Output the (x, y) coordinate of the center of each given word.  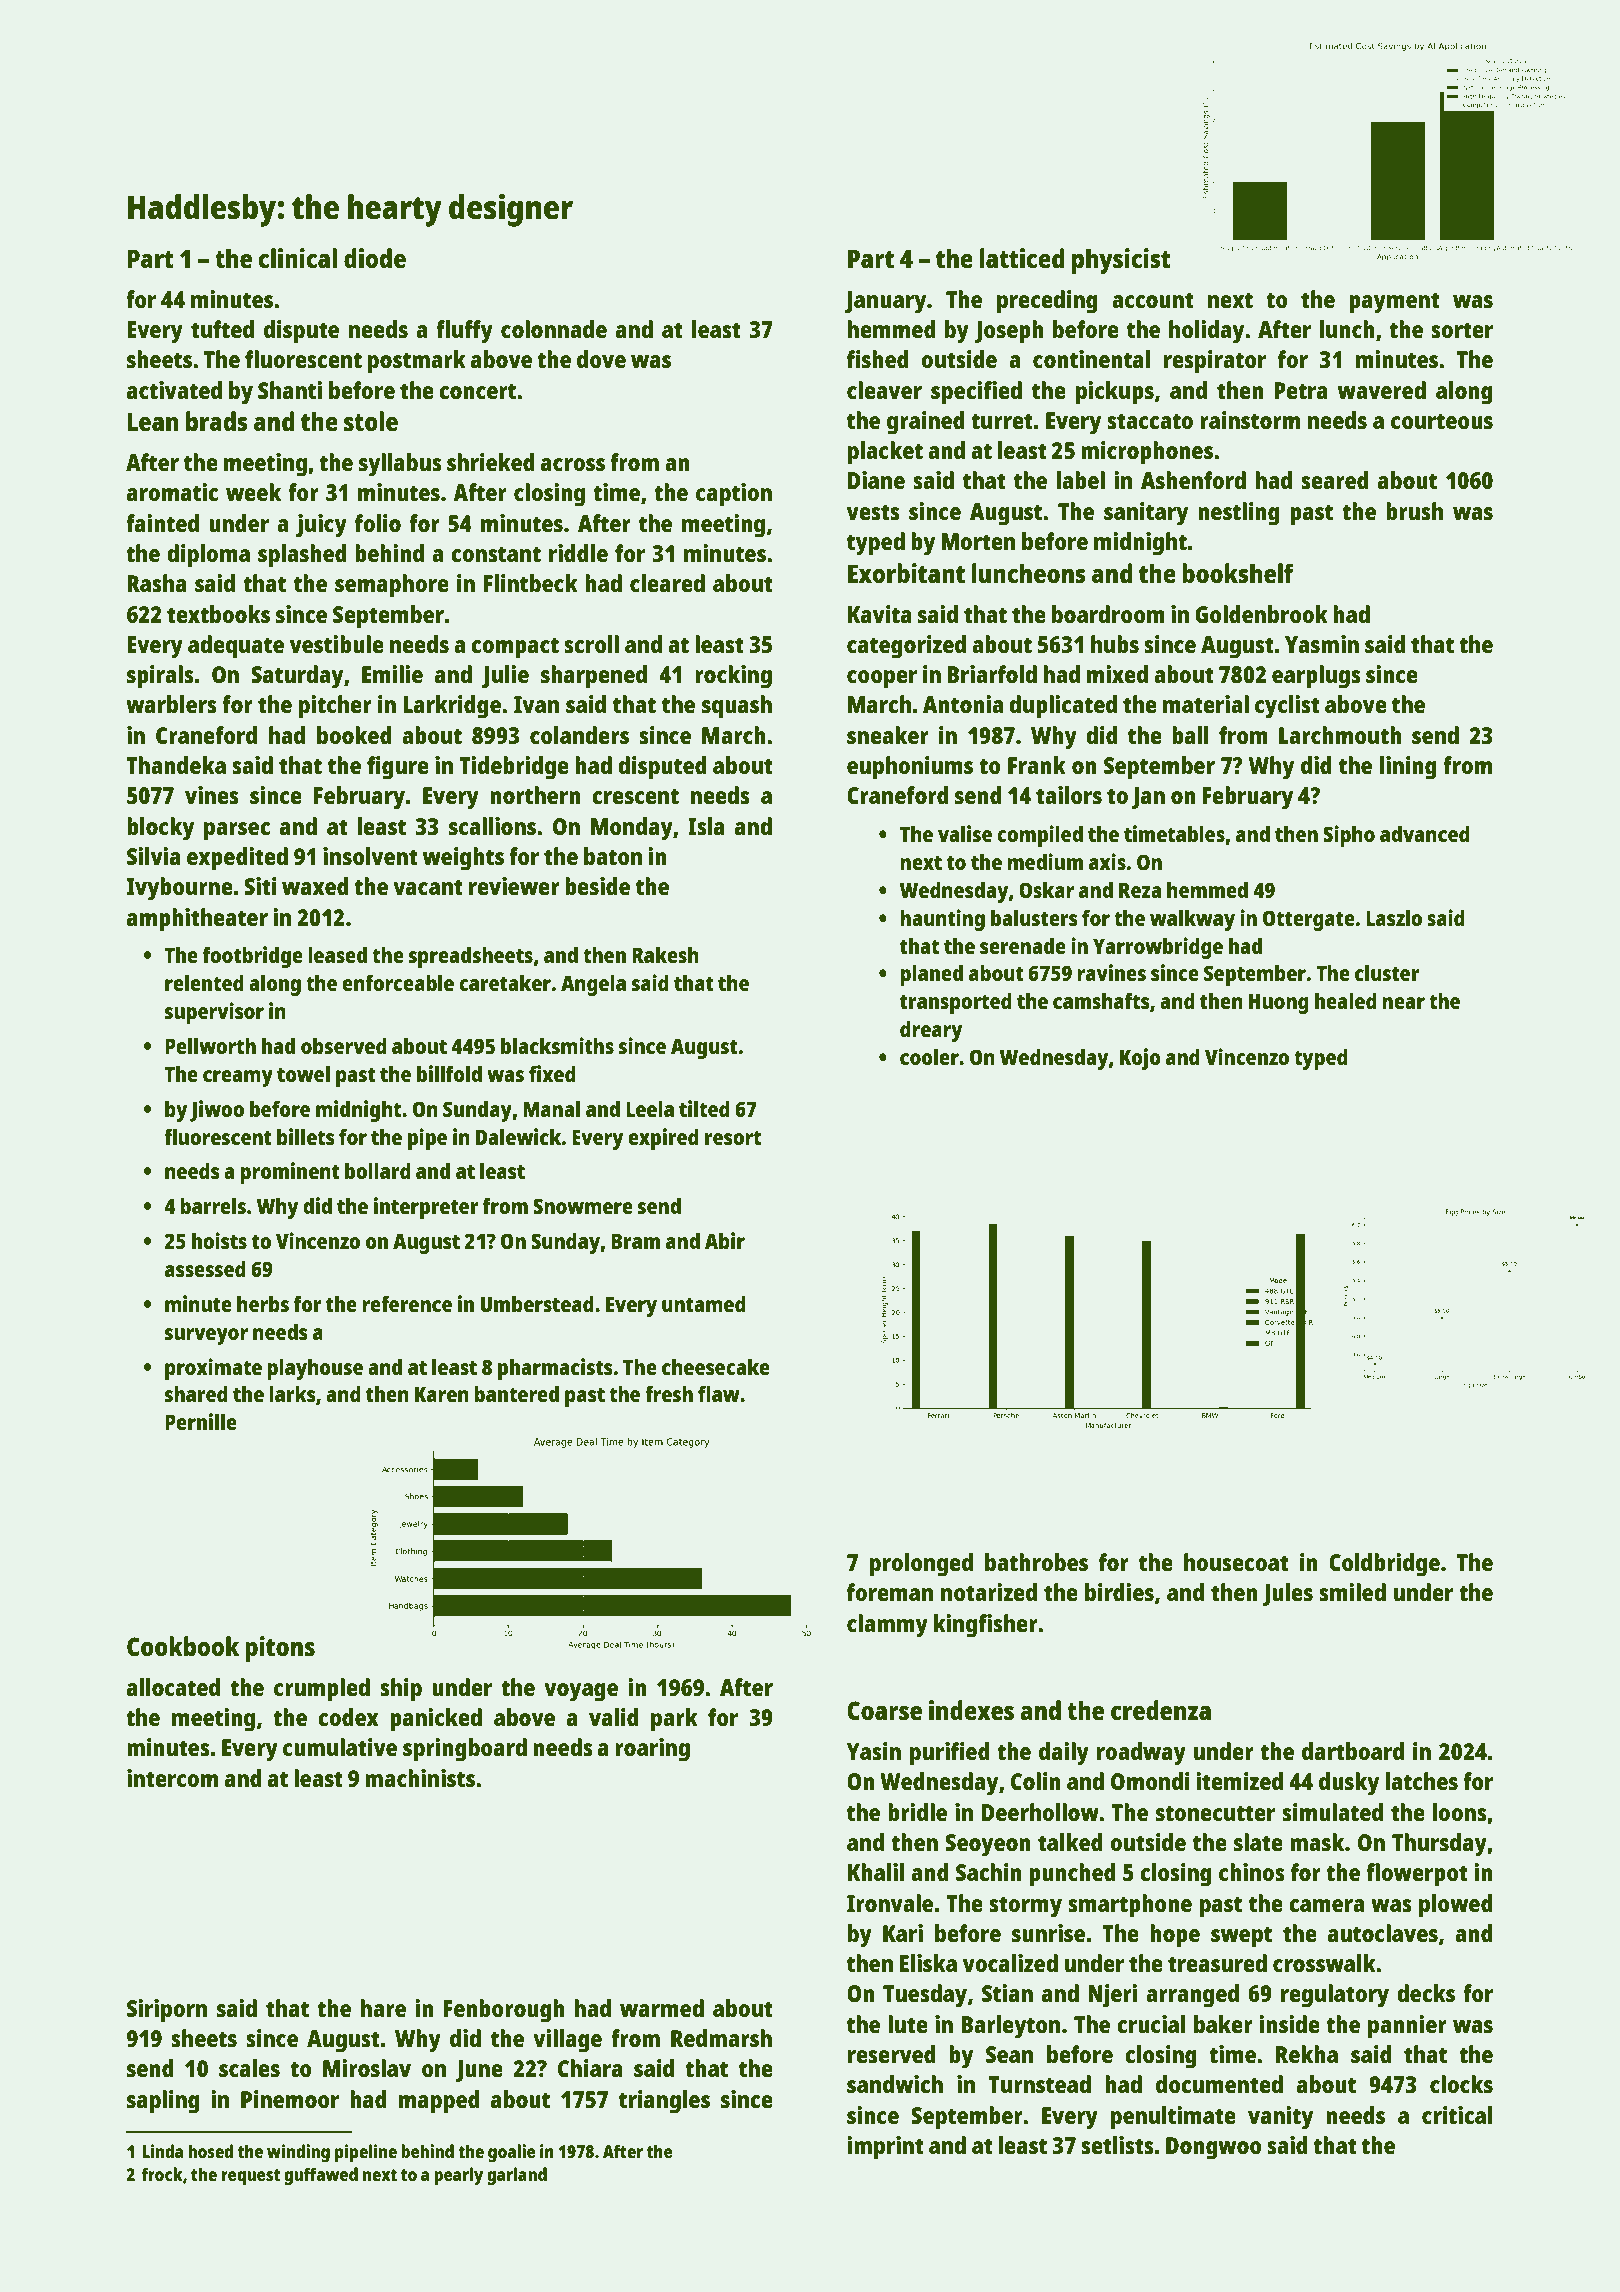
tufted (222, 329)
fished (878, 359)
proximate (213, 1369)
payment (1394, 303)
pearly (458, 2176)
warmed (662, 2008)
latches (1422, 1781)
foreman (890, 1592)
